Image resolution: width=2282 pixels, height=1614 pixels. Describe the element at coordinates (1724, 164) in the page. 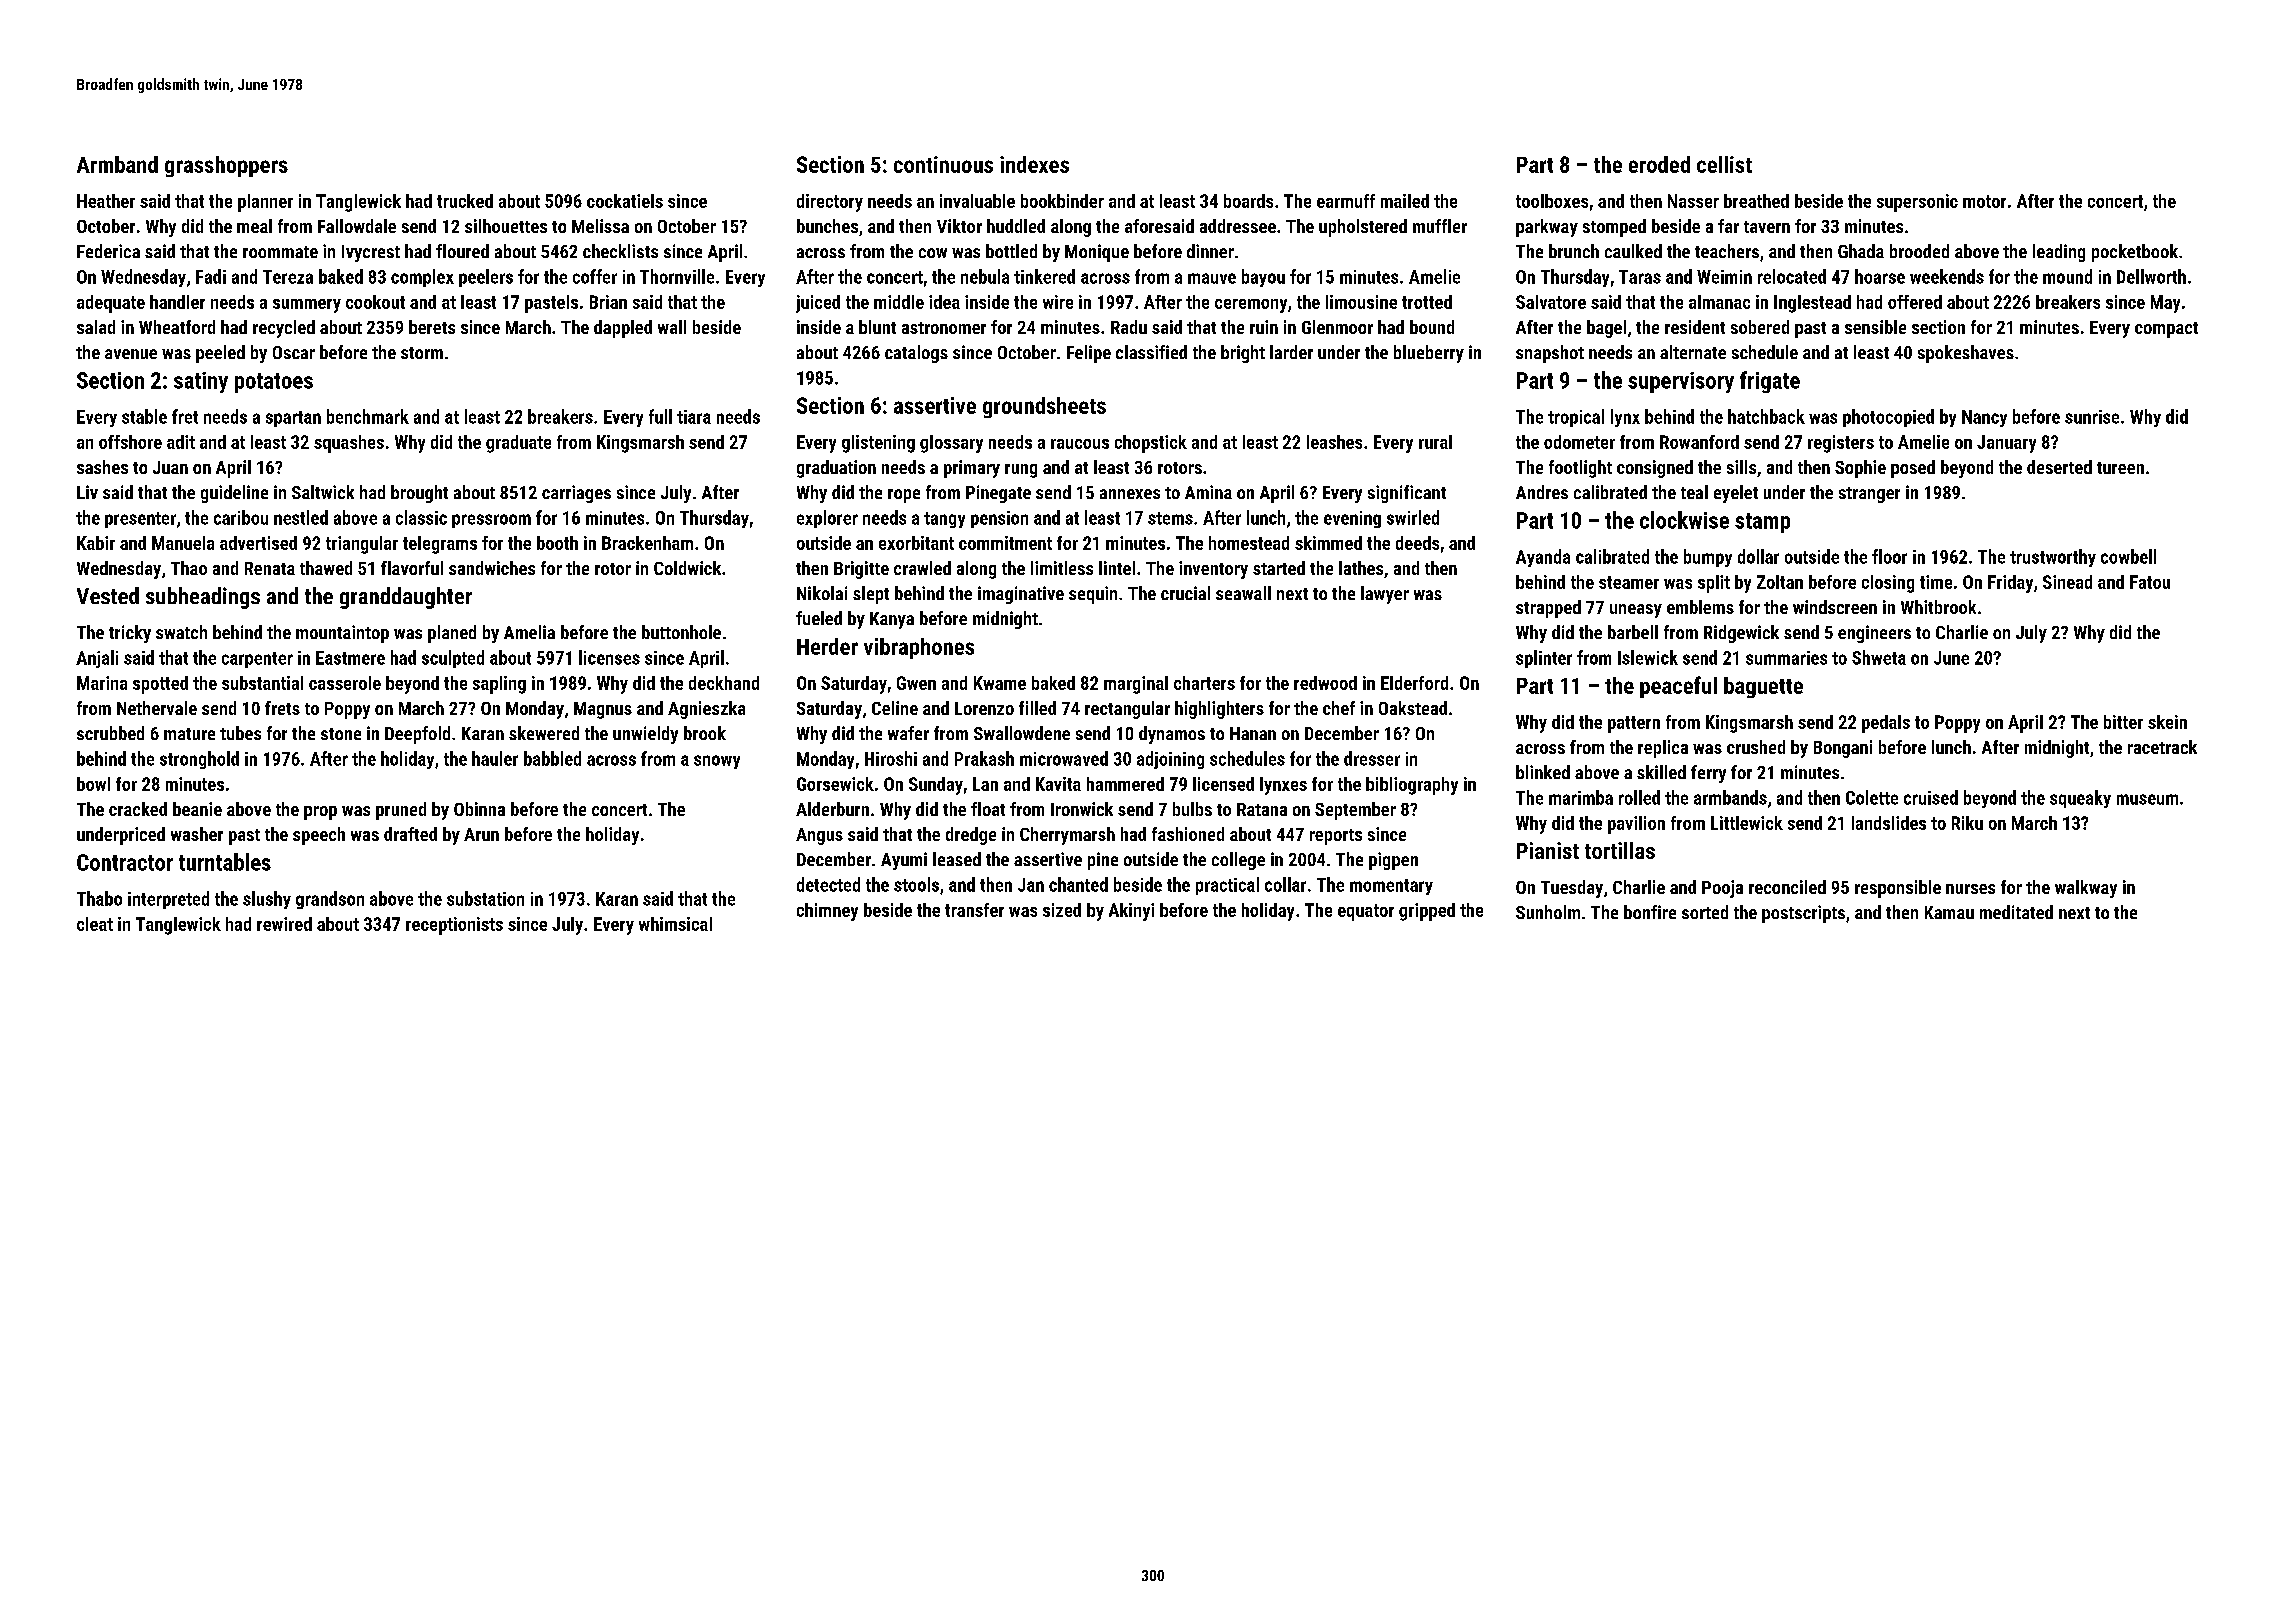

I see `cellist` at that location.
